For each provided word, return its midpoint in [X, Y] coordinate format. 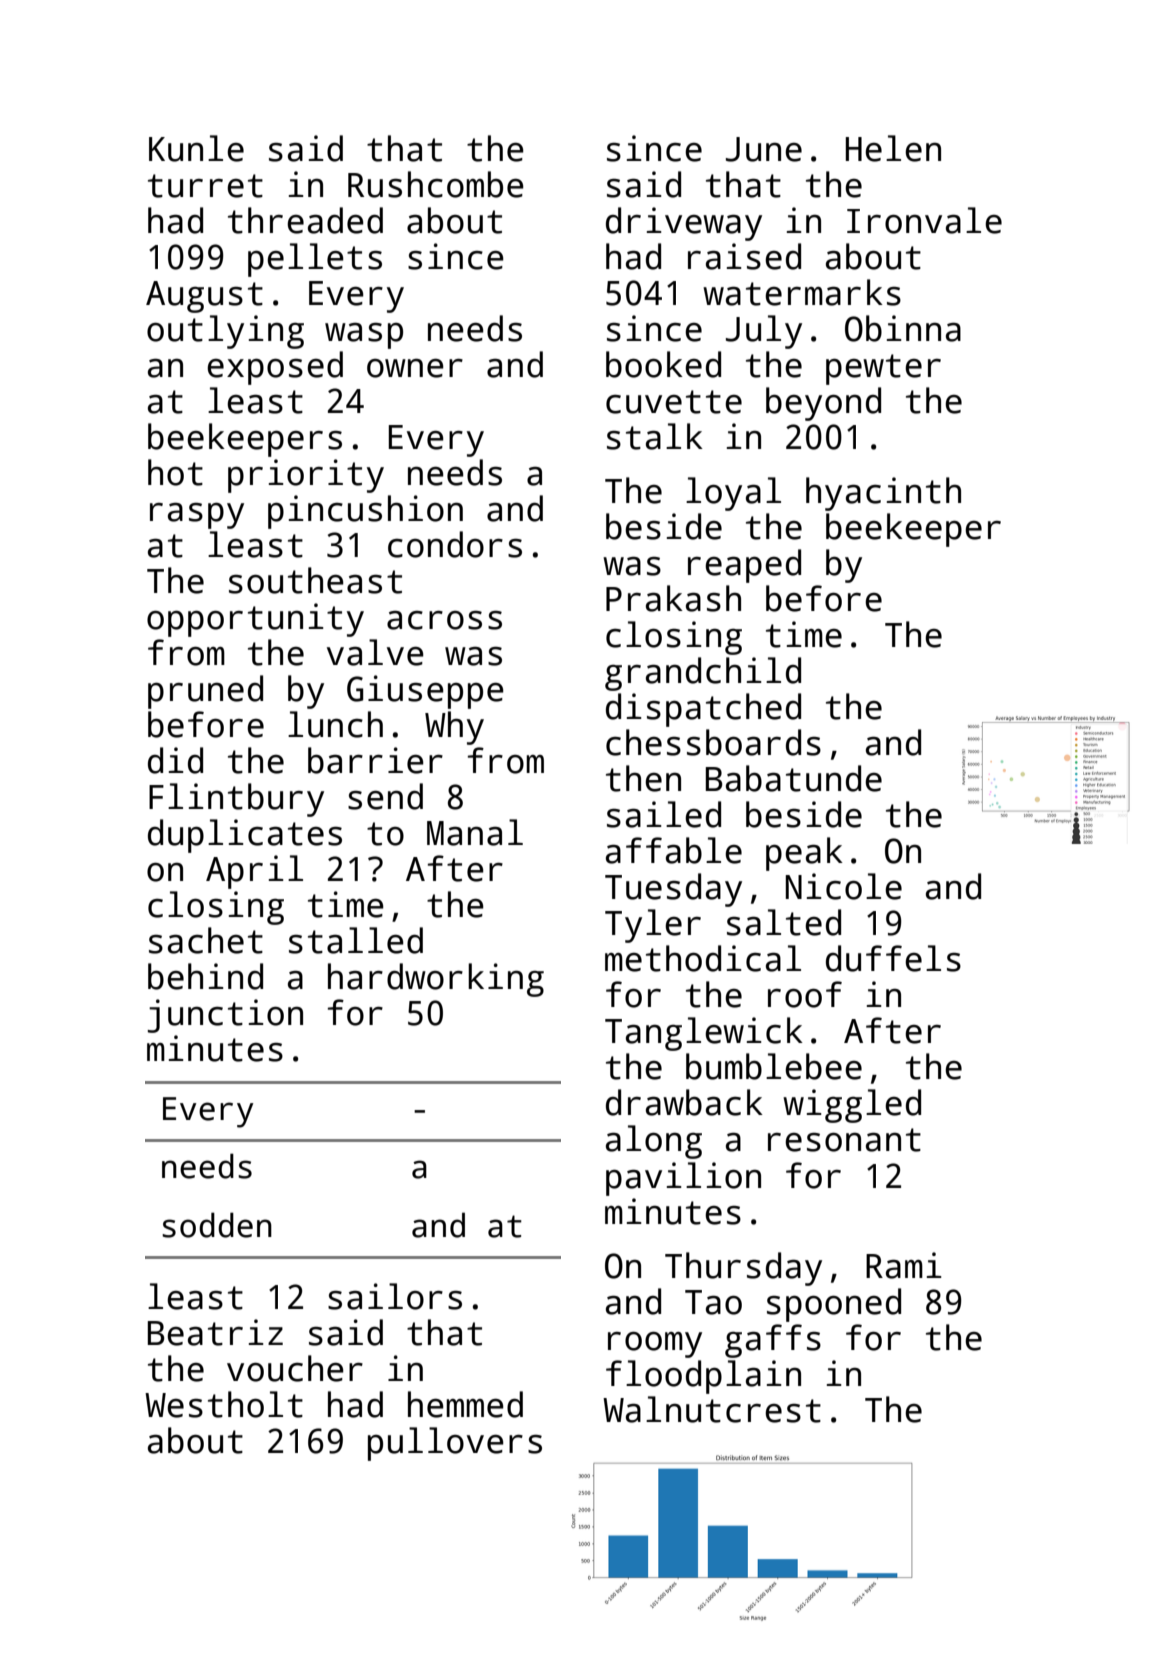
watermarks [802, 292]
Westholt [224, 1404]
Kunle [196, 148]
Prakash [673, 598]
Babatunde [794, 778]
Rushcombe [436, 184]
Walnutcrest [712, 1409]
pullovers [455, 1444]
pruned [205, 692]
